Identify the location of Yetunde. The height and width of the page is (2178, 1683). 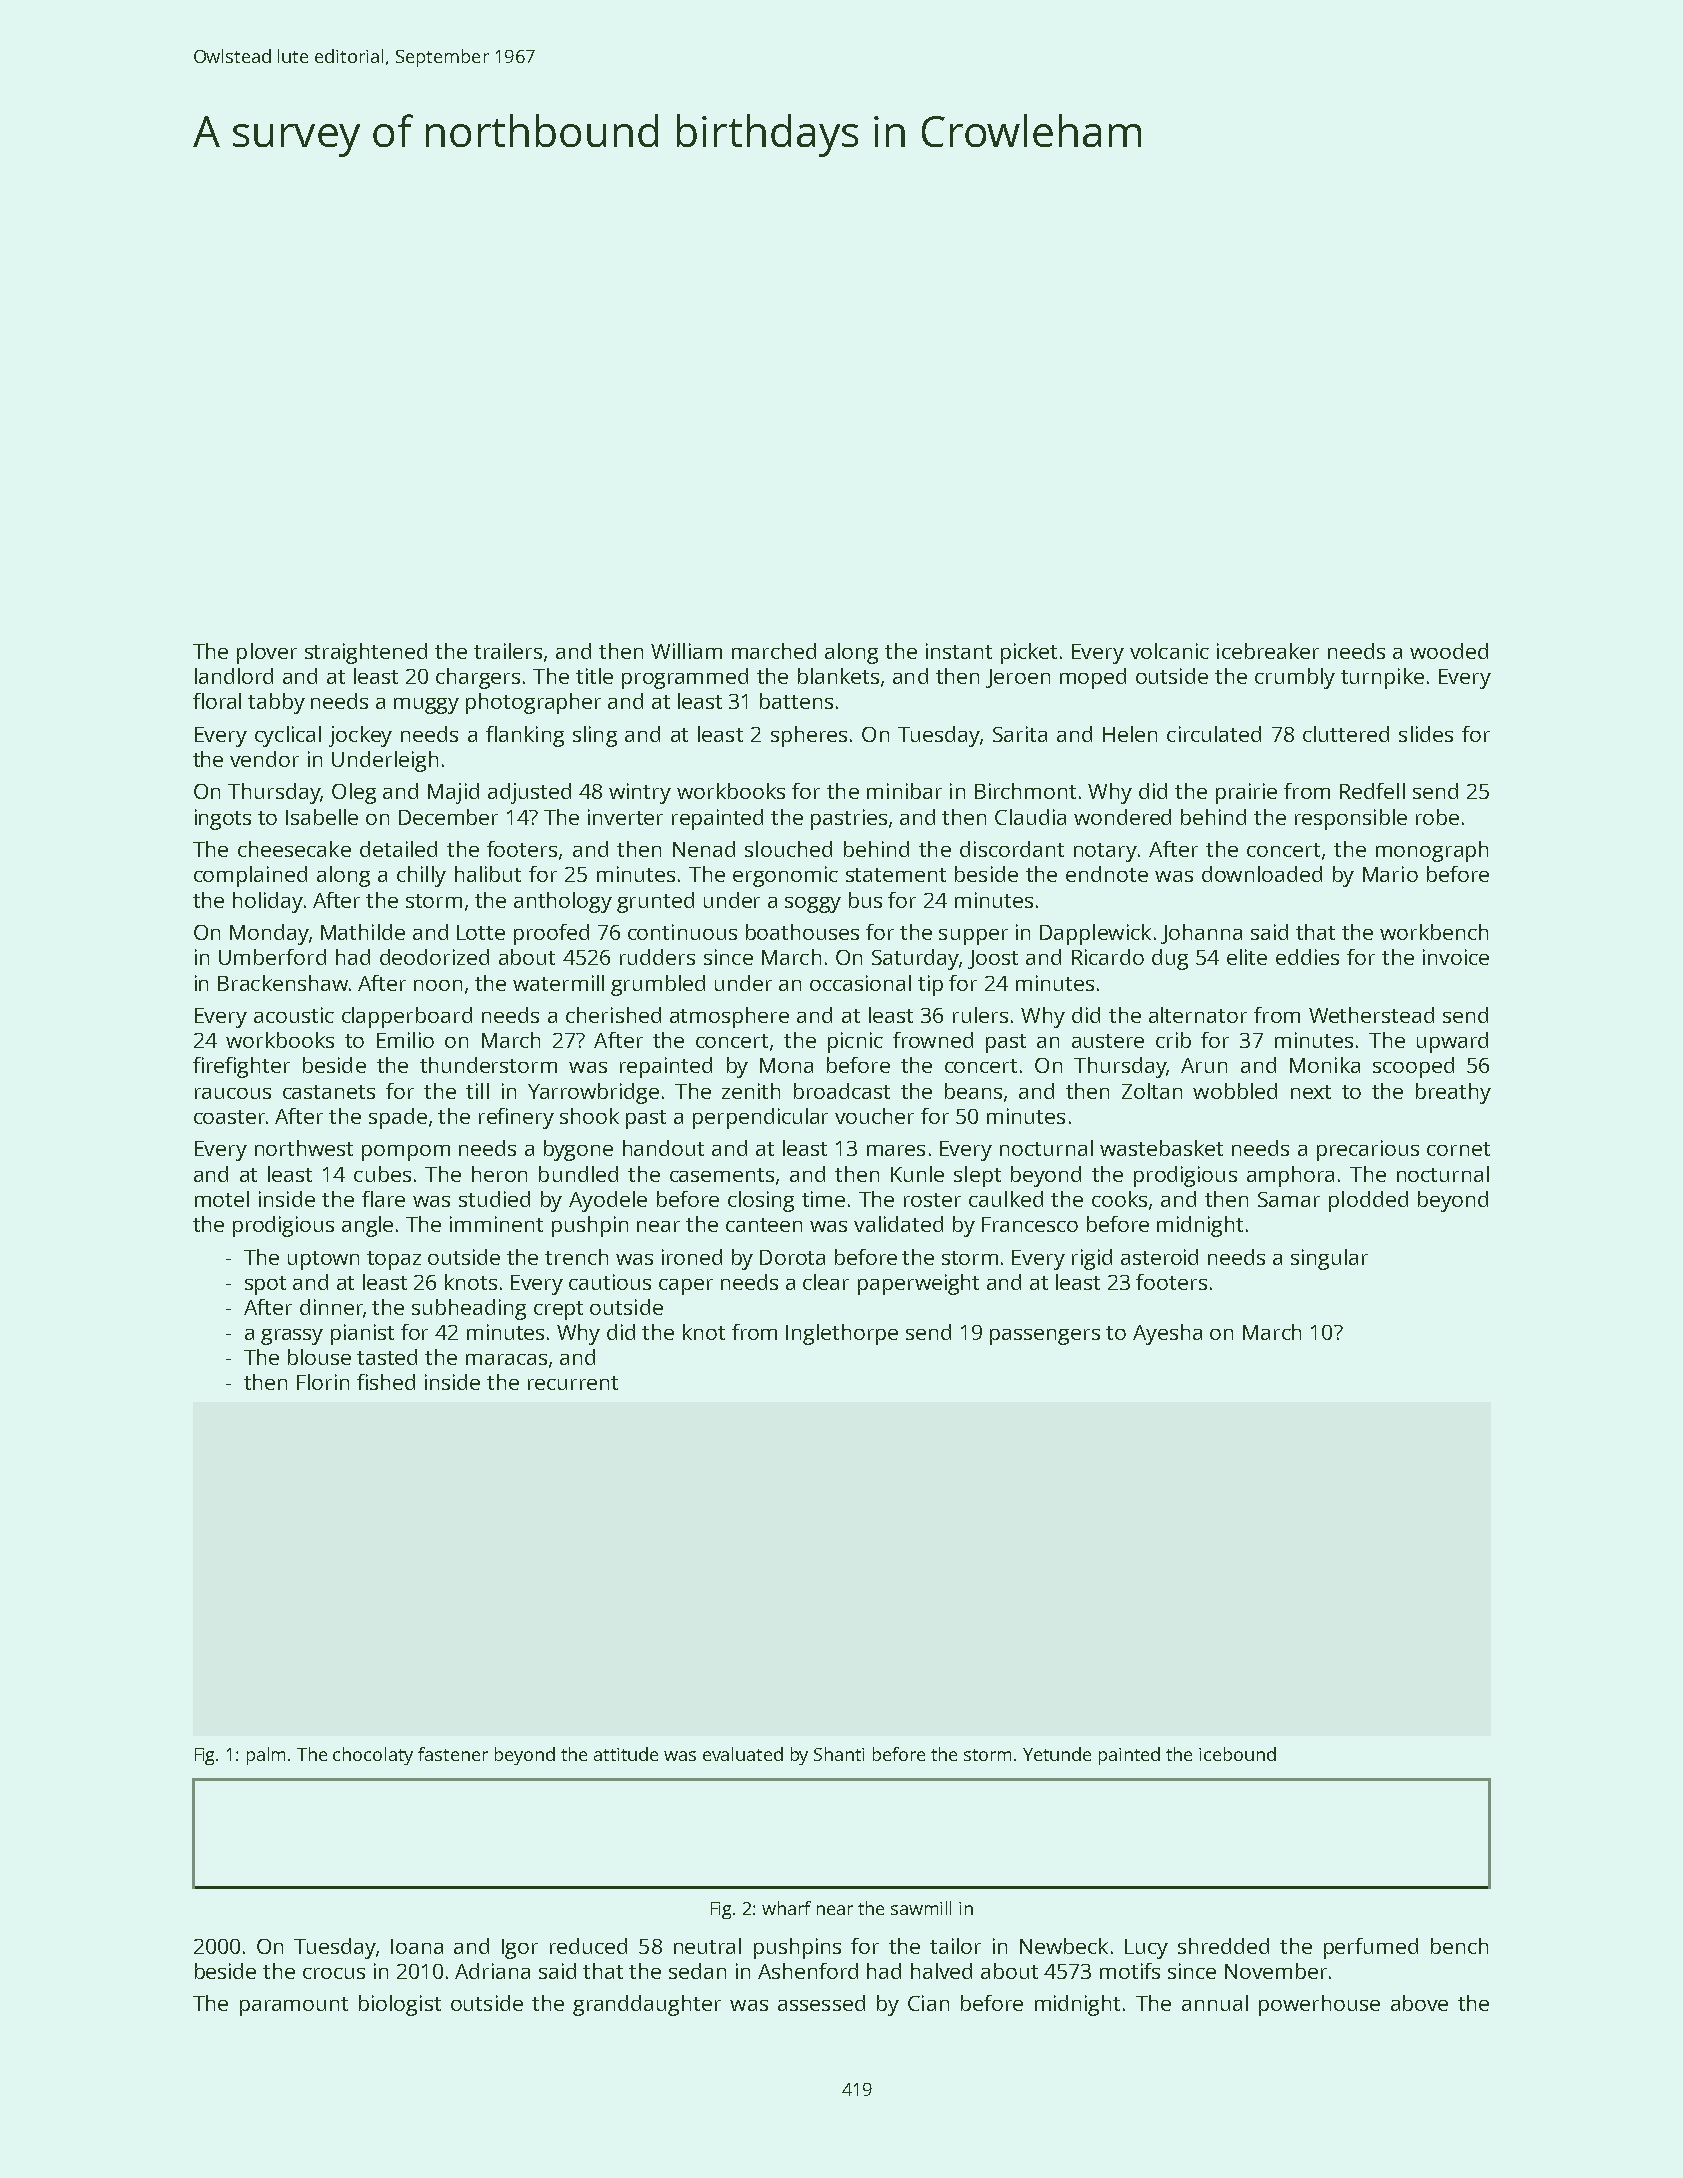
(1057, 1754).
